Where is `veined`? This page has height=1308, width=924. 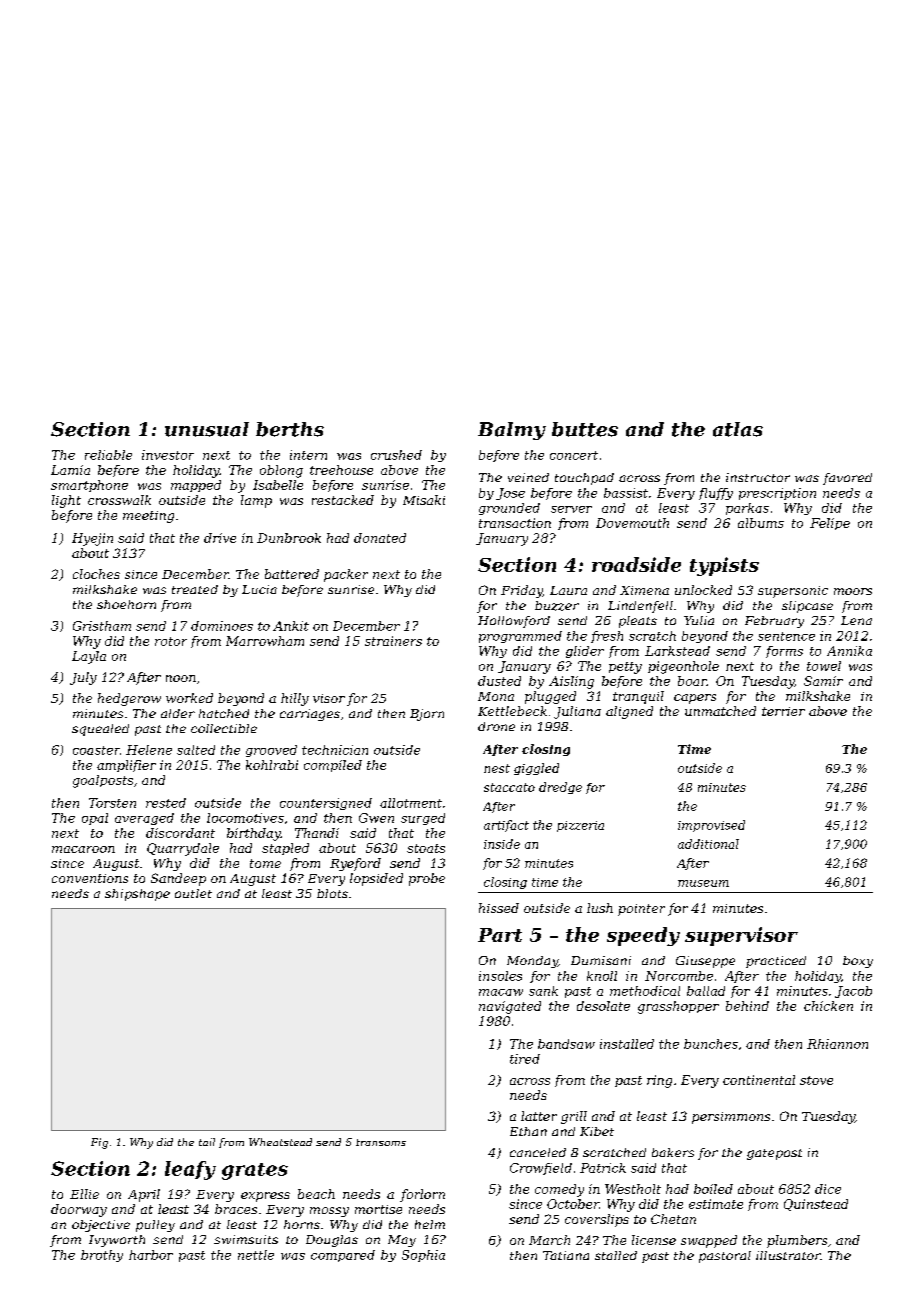 veined is located at coordinates (528, 477).
